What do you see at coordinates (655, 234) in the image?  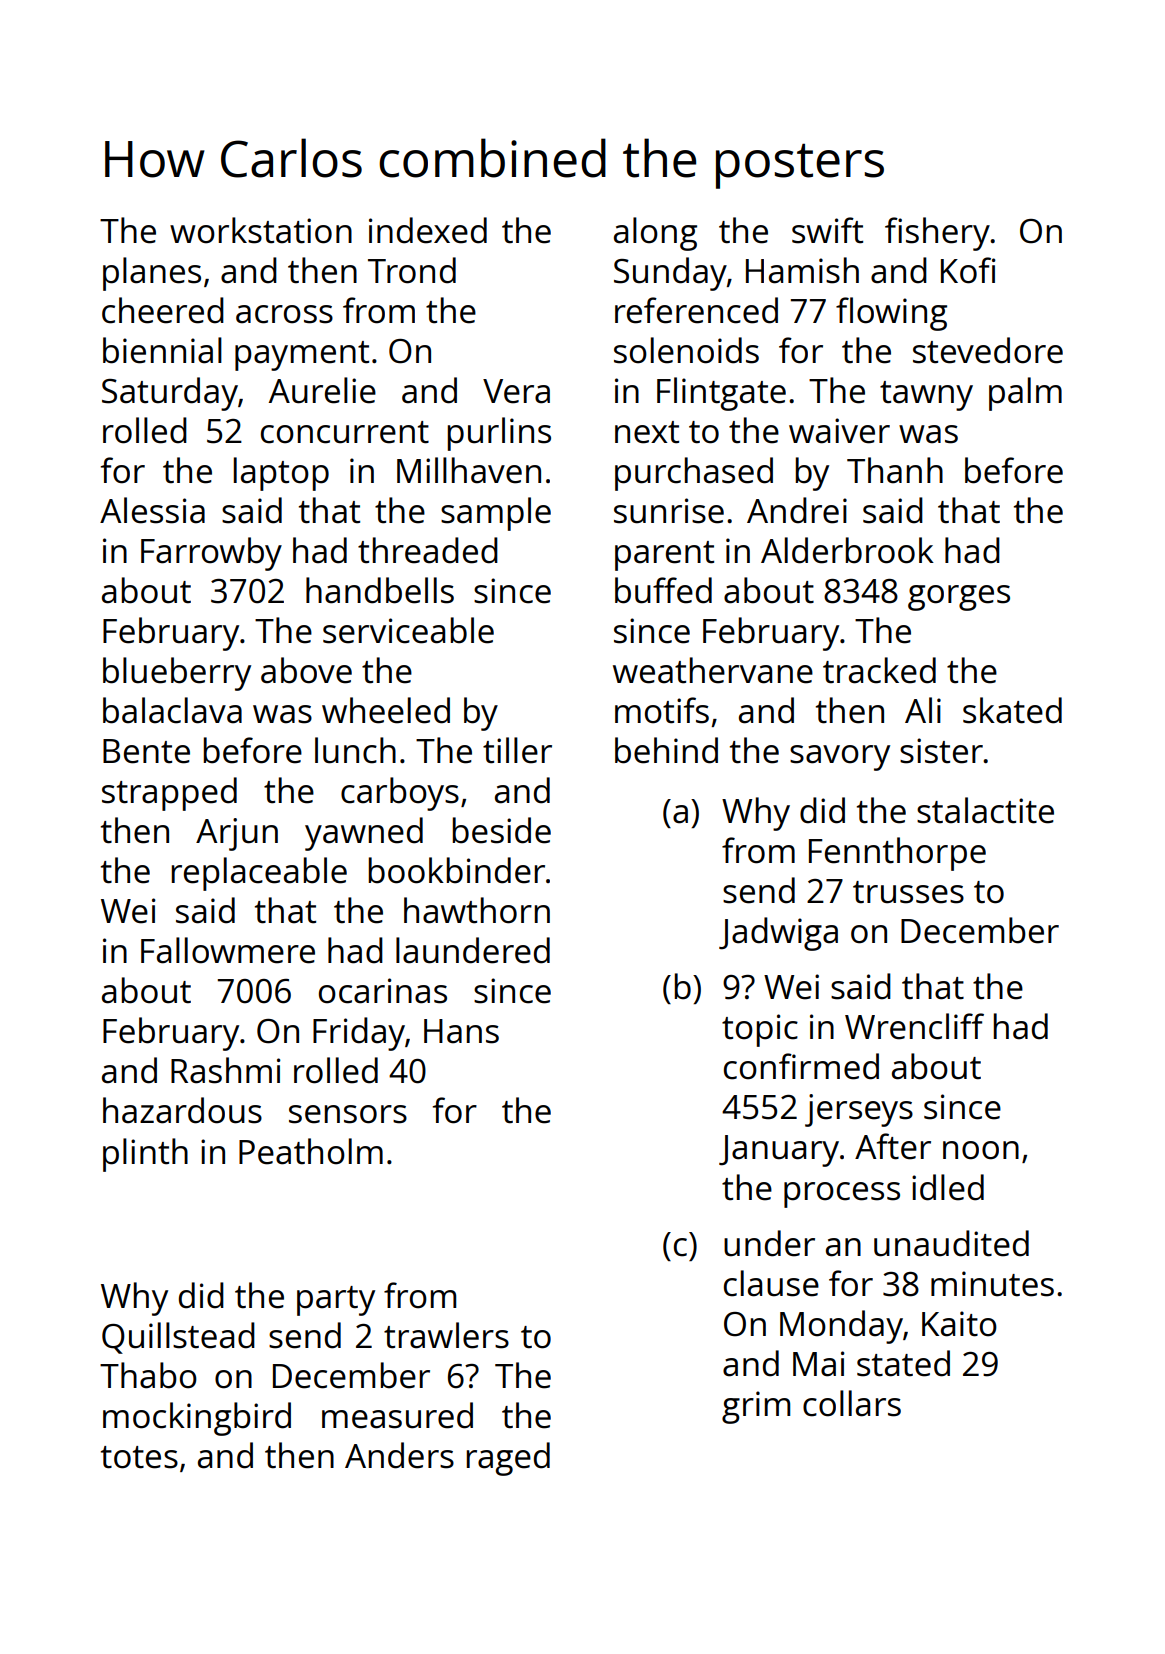 I see `along` at bounding box center [655, 234].
